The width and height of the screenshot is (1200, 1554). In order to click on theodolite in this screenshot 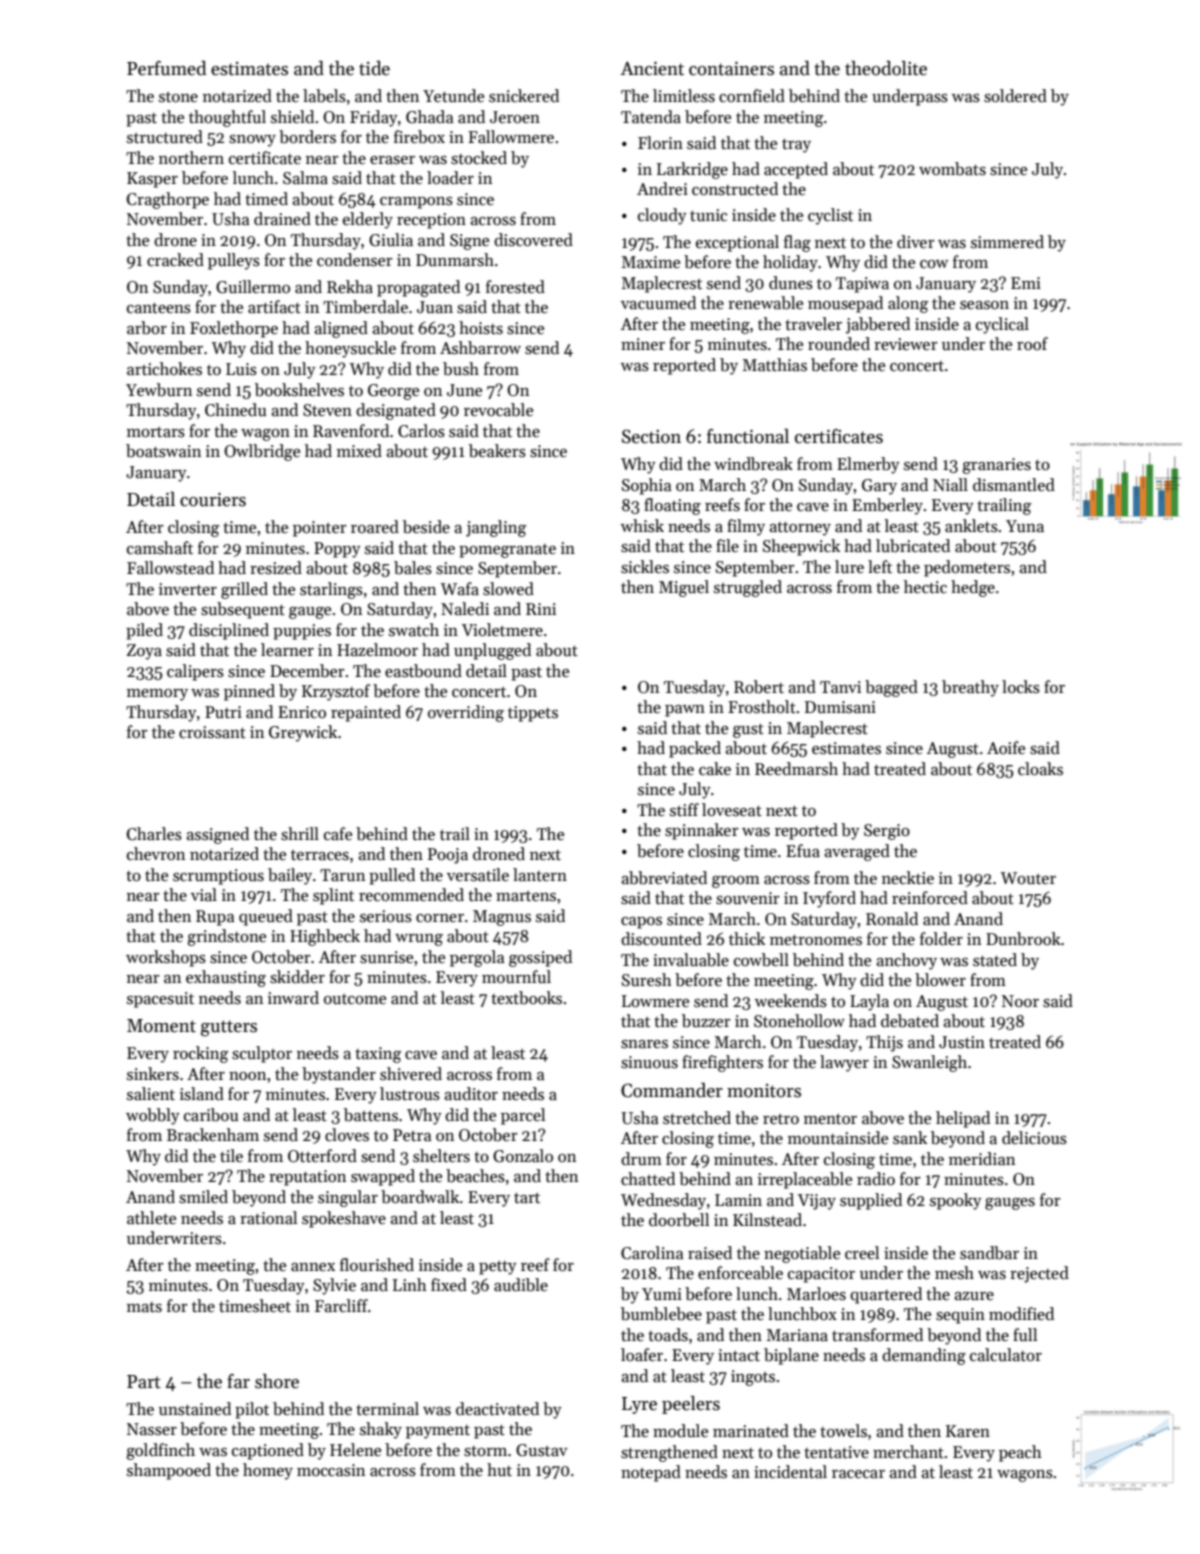, I will do `click(886, 68)`.
